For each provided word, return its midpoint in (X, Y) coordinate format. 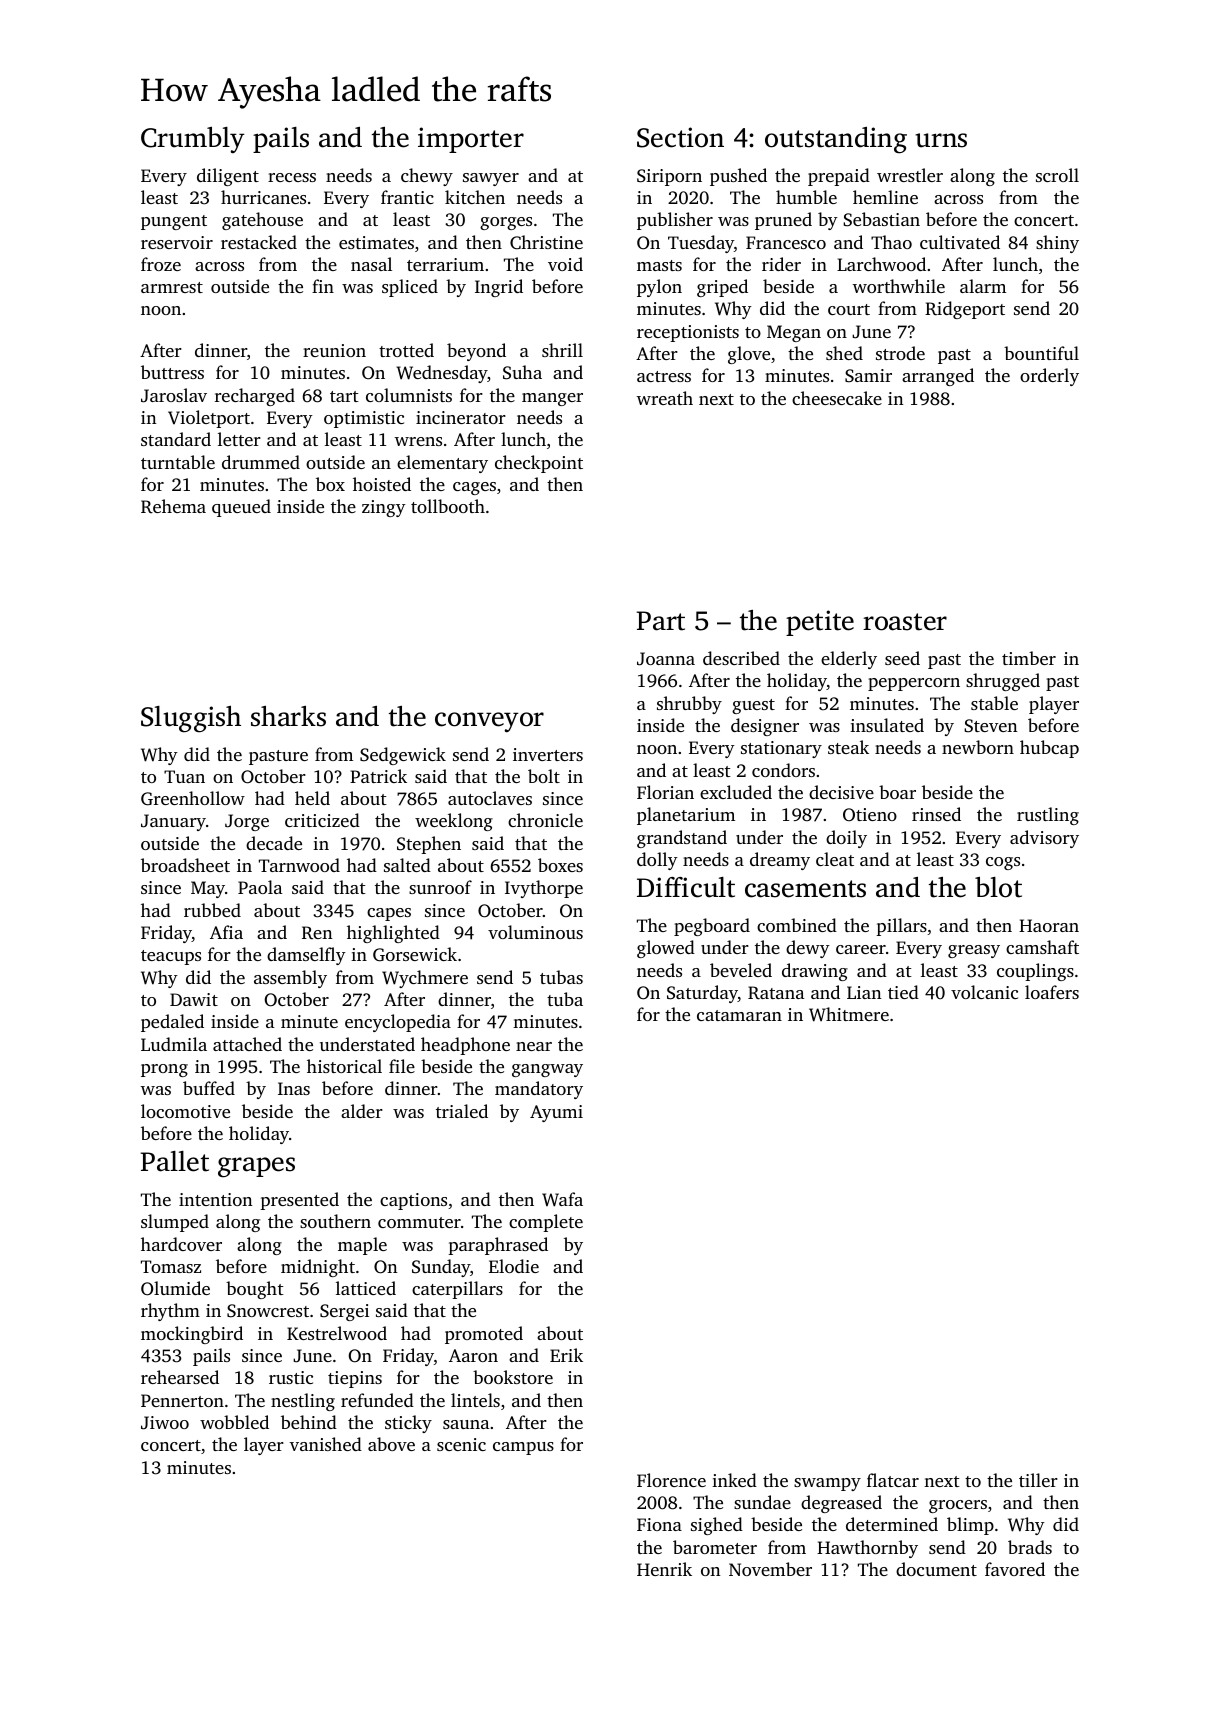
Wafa (562, 1199)
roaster (905, 622)
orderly (1049, 377)
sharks (288, 716)
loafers (1052, 992)
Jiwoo (165, 1423)
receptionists (688, 333)
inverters (548, 754)
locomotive (185, 1111)
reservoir (177, 242)
